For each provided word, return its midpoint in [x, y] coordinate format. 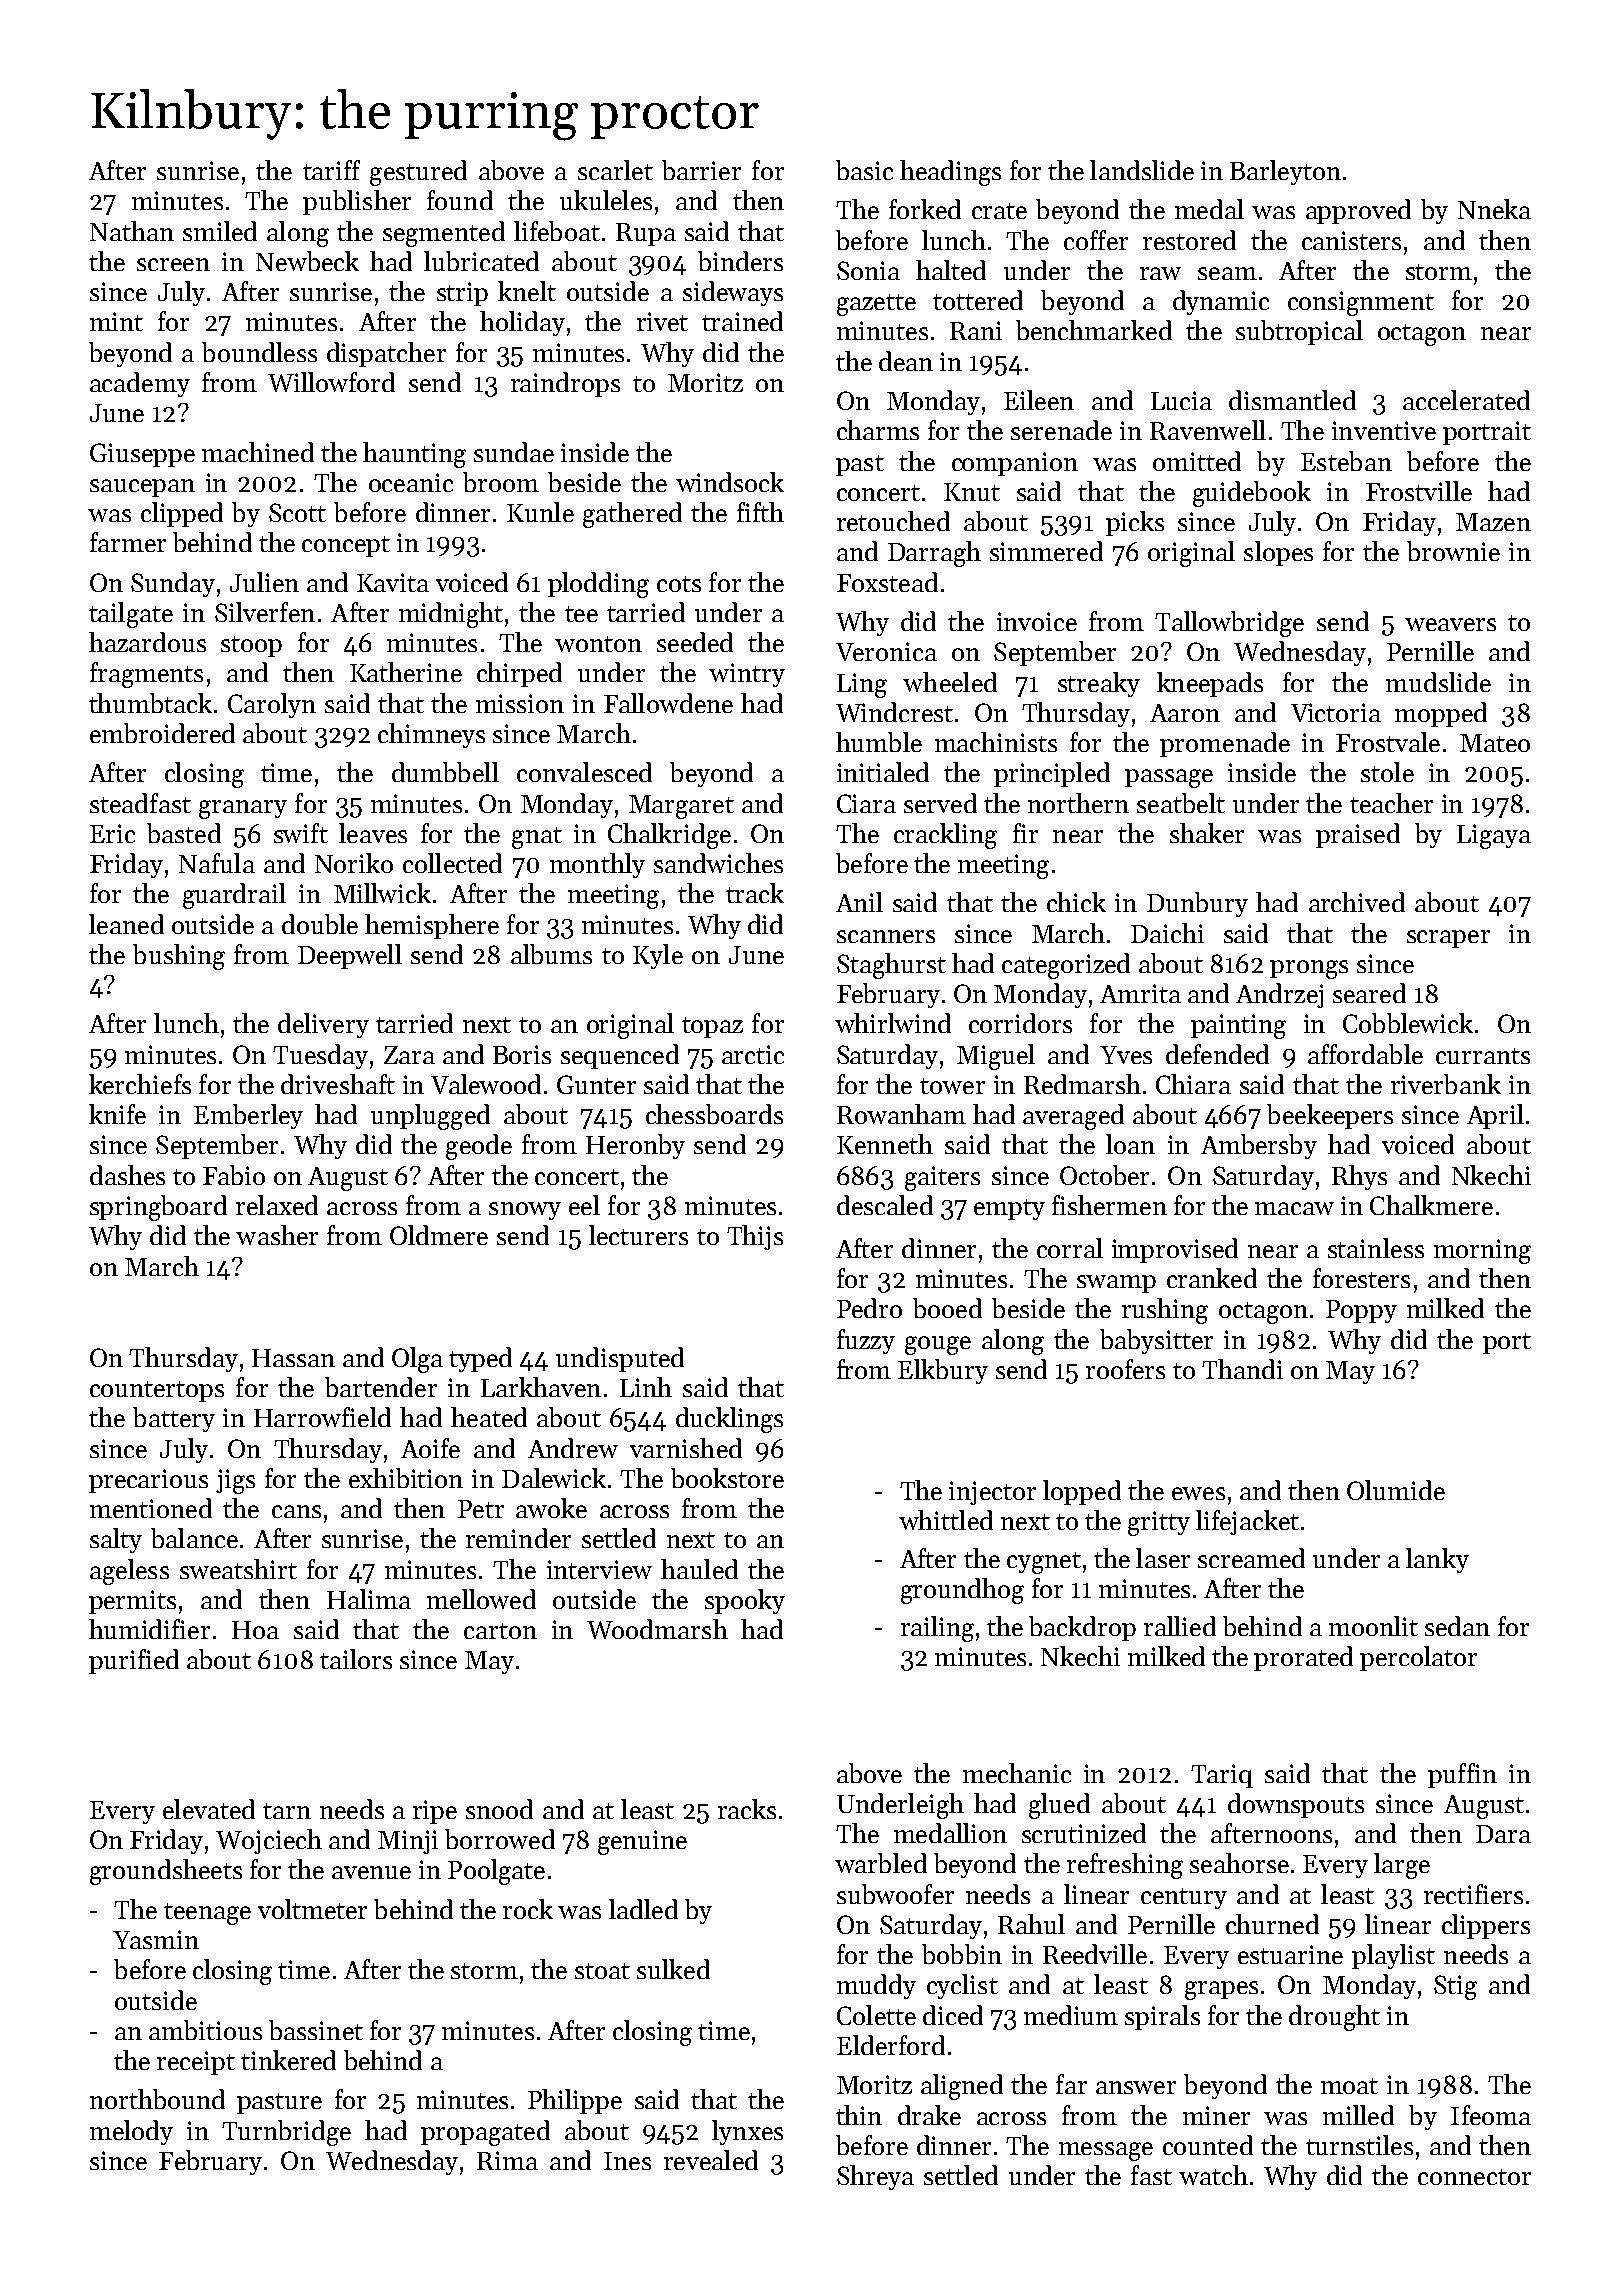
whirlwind [893, 1023]
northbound [157, 2099]
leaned [126, 924]
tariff [331, 170]
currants [1483, 1056]
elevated [209, 1809]
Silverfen [265, 612]
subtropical [1299, 332]
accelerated [1466, 400]
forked [925, 209]
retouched [893, 521]
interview [599, 1569]
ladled [643, 1909]
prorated [1303, 1658]
